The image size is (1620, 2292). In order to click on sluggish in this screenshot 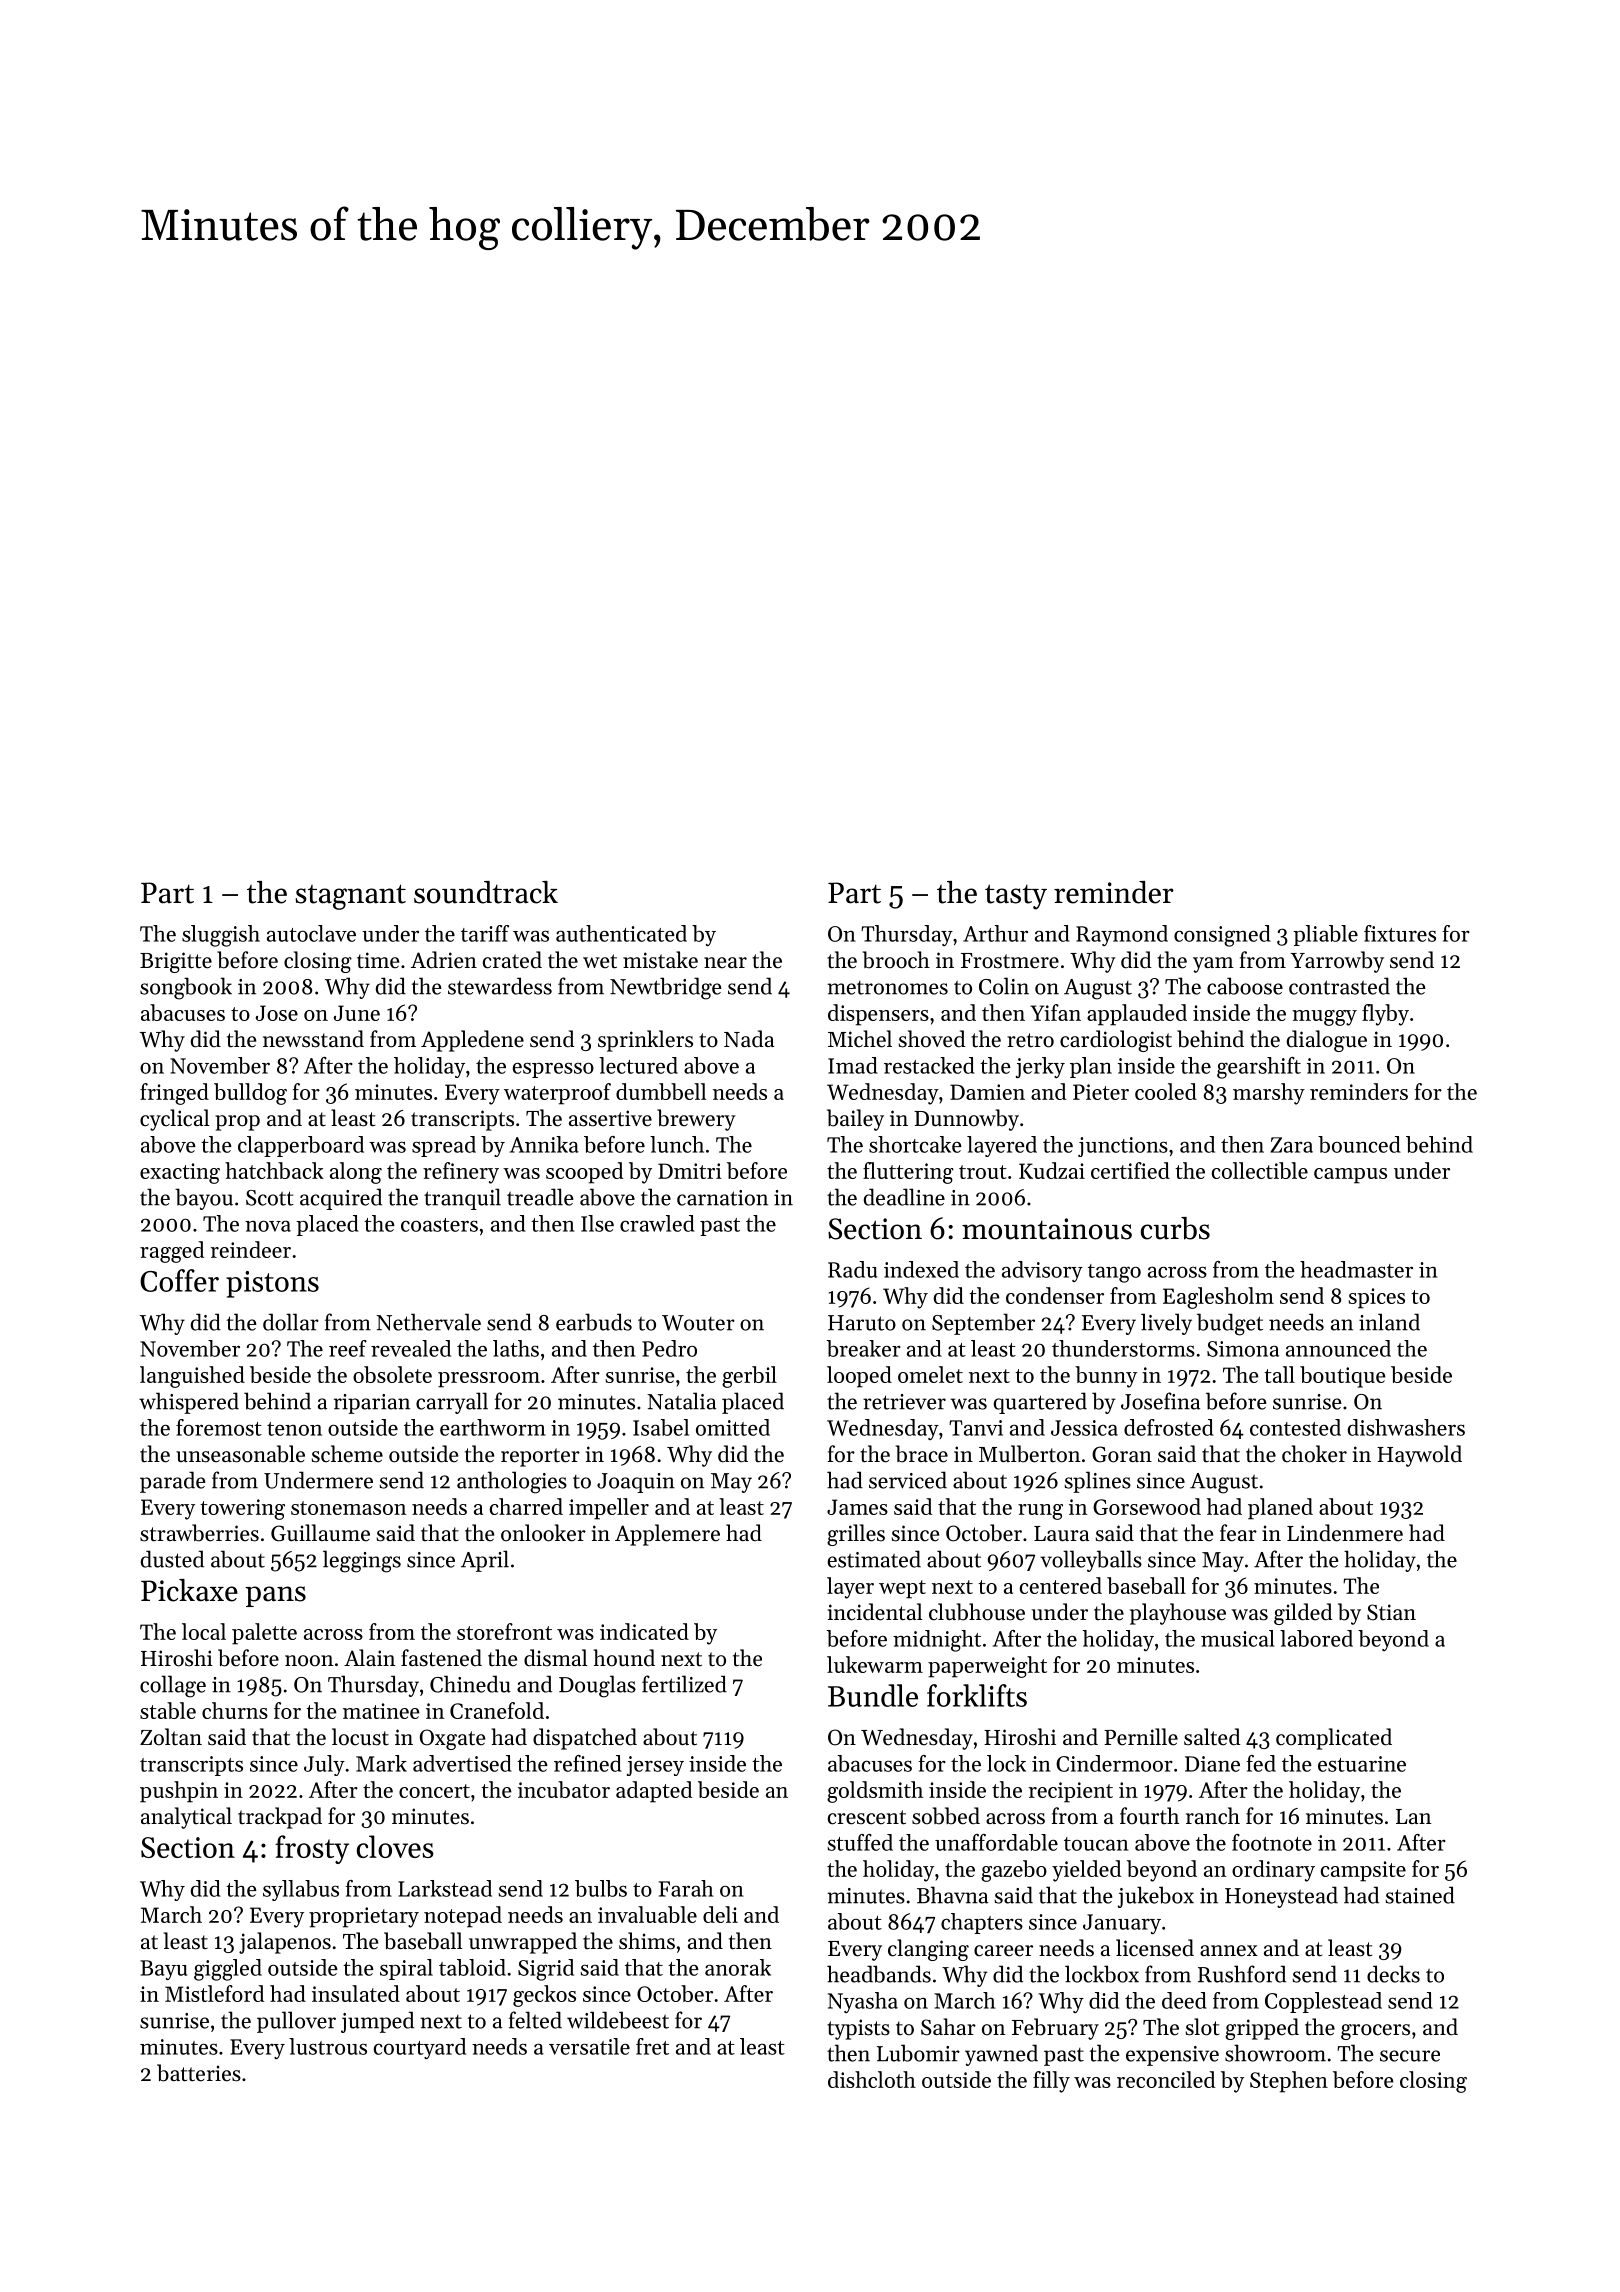, I will do `click(221, 936)`.
